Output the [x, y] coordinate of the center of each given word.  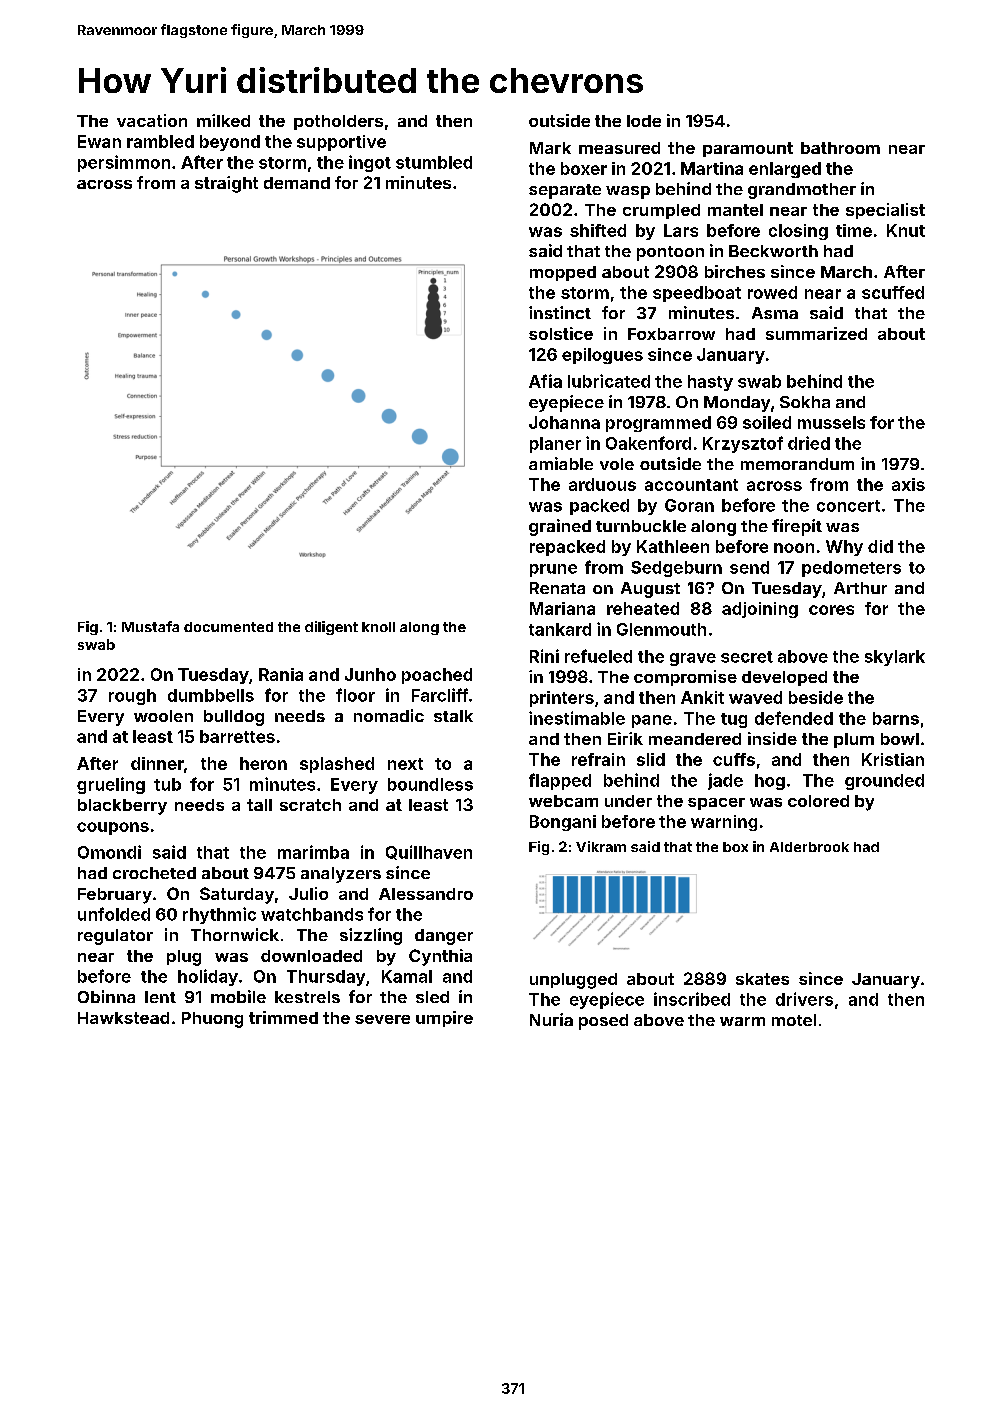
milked [223, 120]
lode [644, 121]
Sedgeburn [676, 569]
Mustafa [150, 626]
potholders [338, 122]
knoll [378, 627]
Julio [308, 893]
